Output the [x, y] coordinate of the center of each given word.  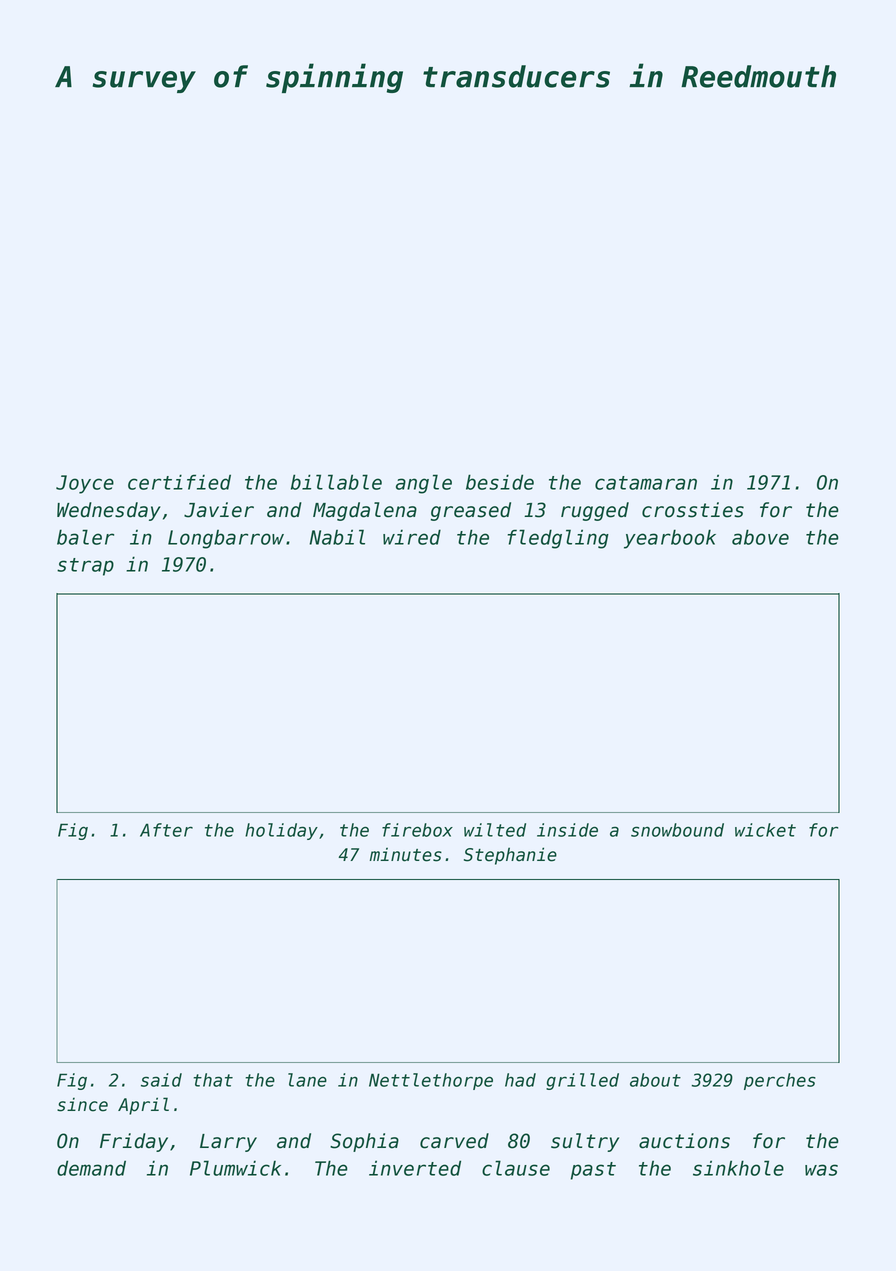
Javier [219, 510]
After [166, 830]
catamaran [646, 483]
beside [500, 482]
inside [567, 830]
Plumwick [235, 1168]
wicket [765, 830]
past [593, 1171]
